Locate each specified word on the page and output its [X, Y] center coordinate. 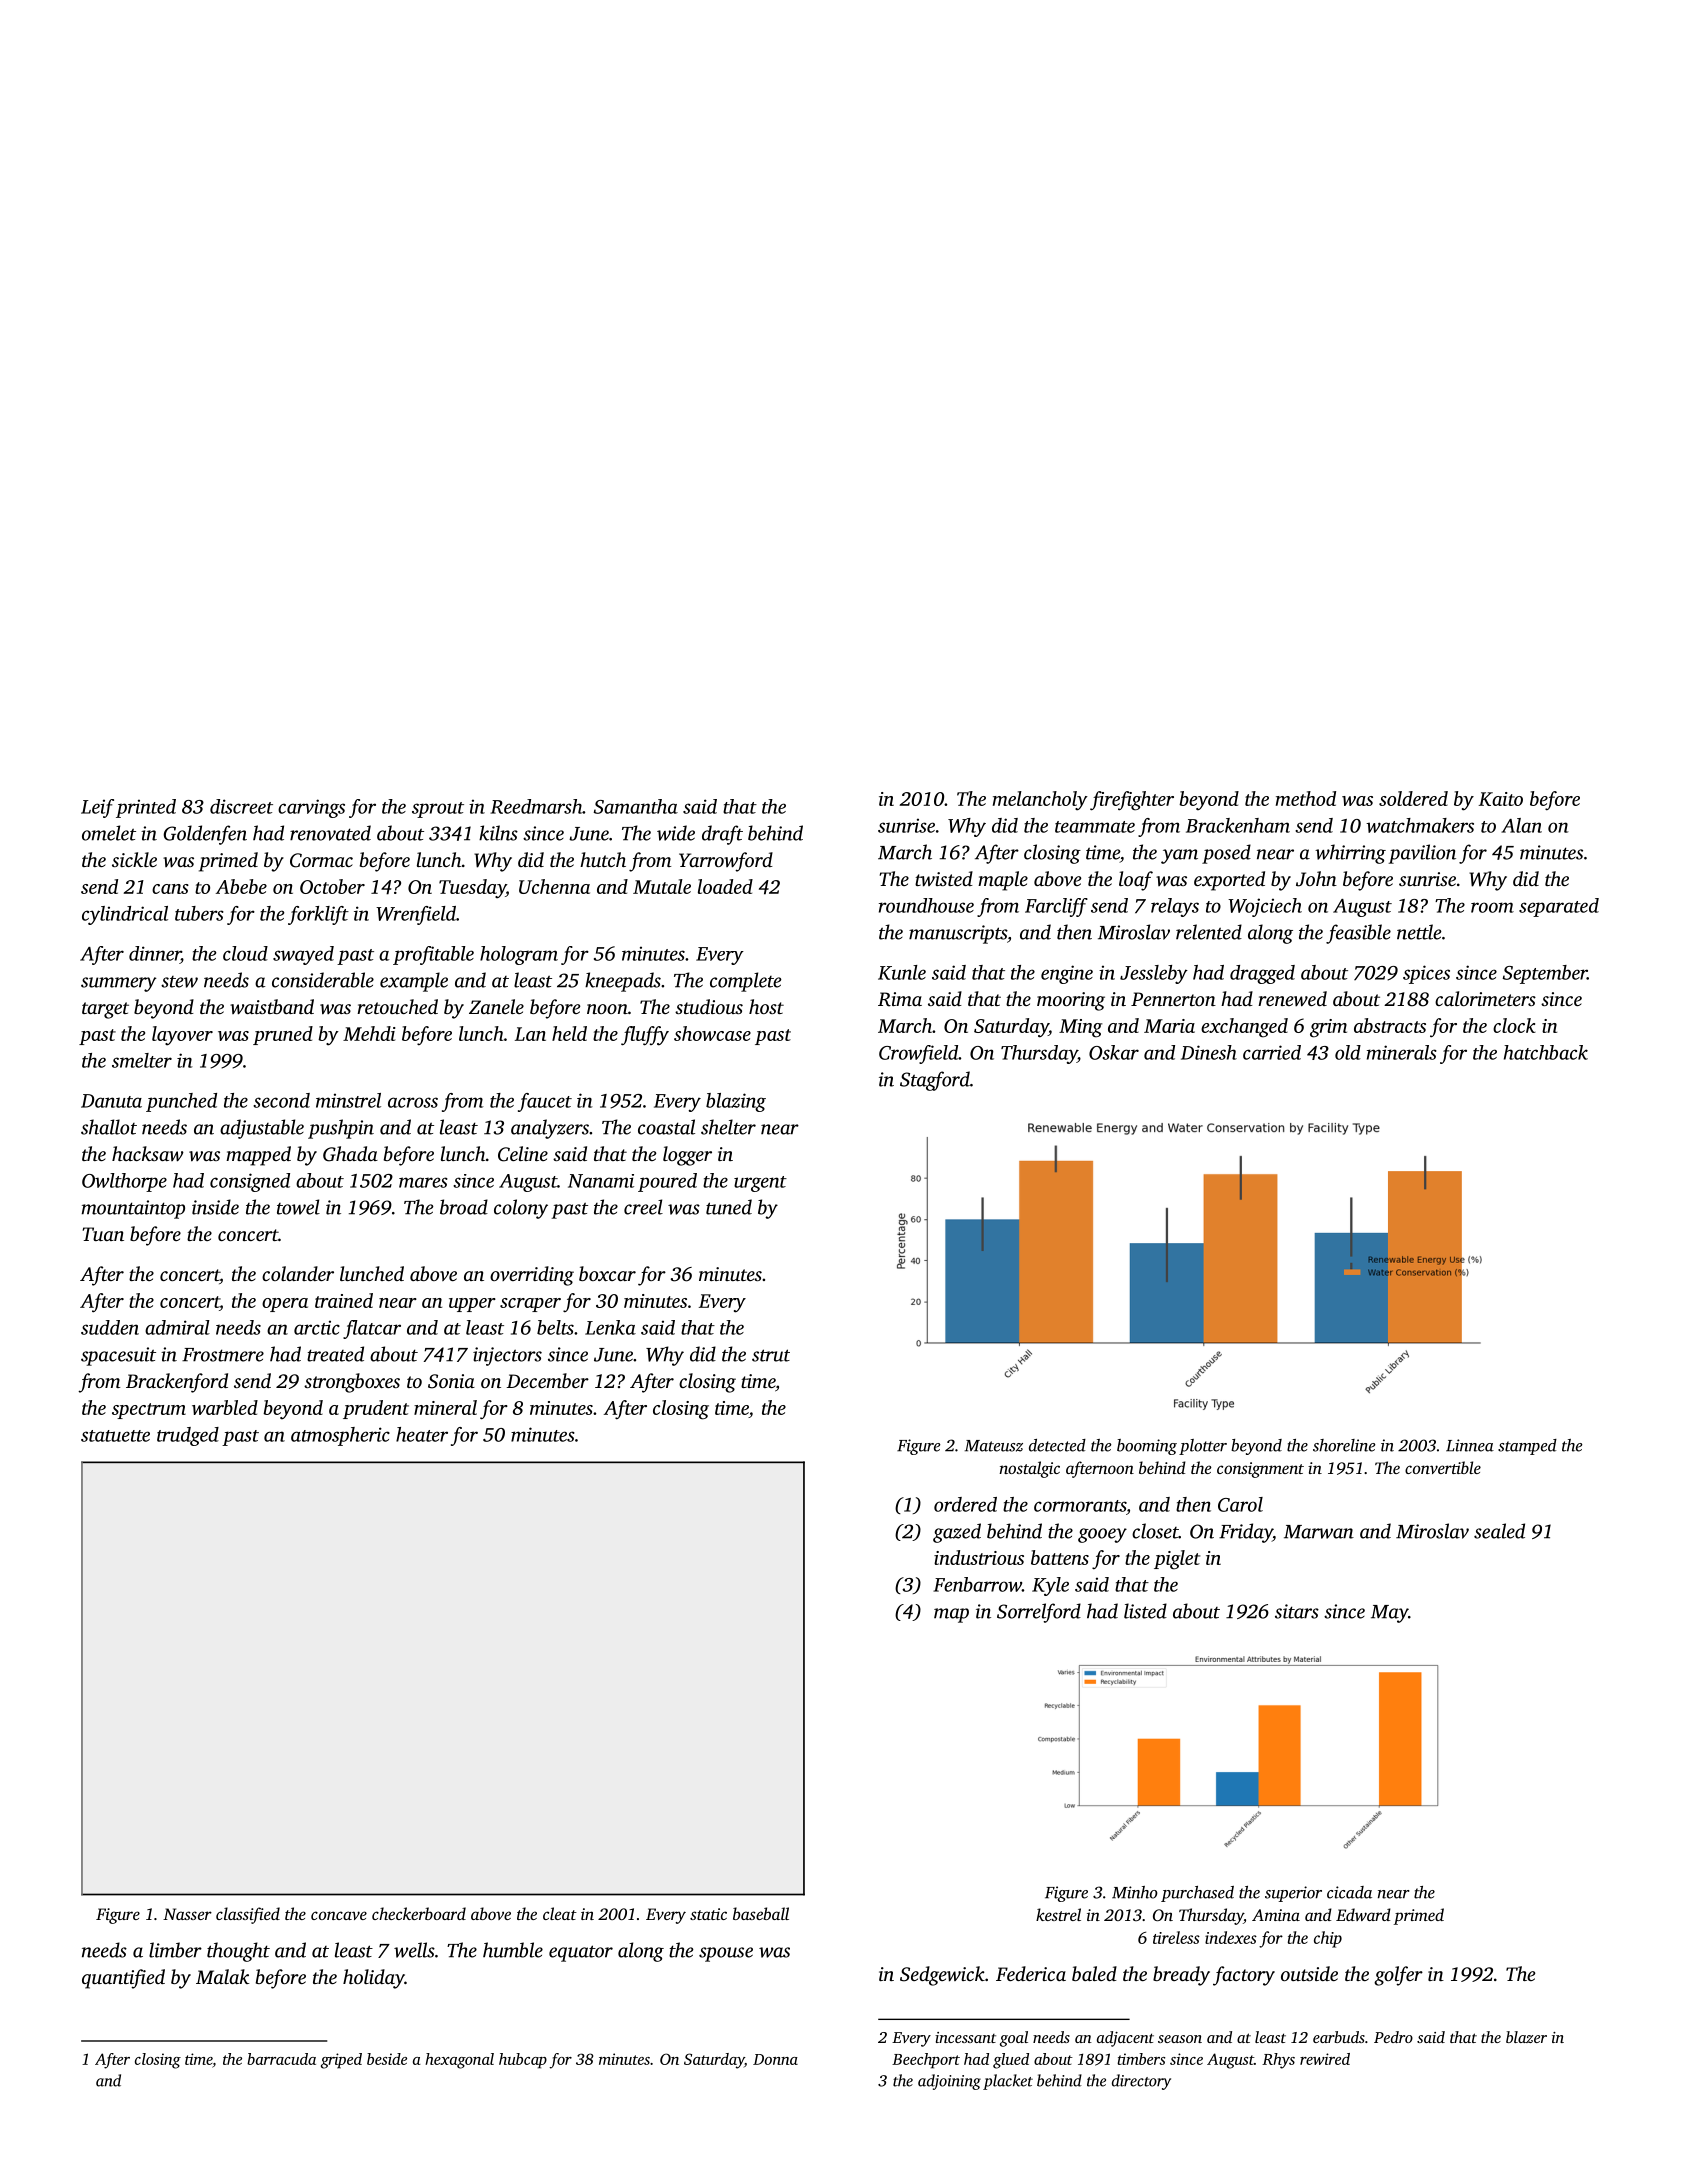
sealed [1499, 1531]
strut [771, 1355]
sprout [438, 810]
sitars [1297, 1611]
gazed [957, 1533]
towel [298, 1207]
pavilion [1422, 854]
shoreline [1344, 1445]
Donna [775, 2059]
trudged [188, 1436]
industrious [979, 1557]
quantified [123, 1979]
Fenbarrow [977, 1584]
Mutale [662, 886]
